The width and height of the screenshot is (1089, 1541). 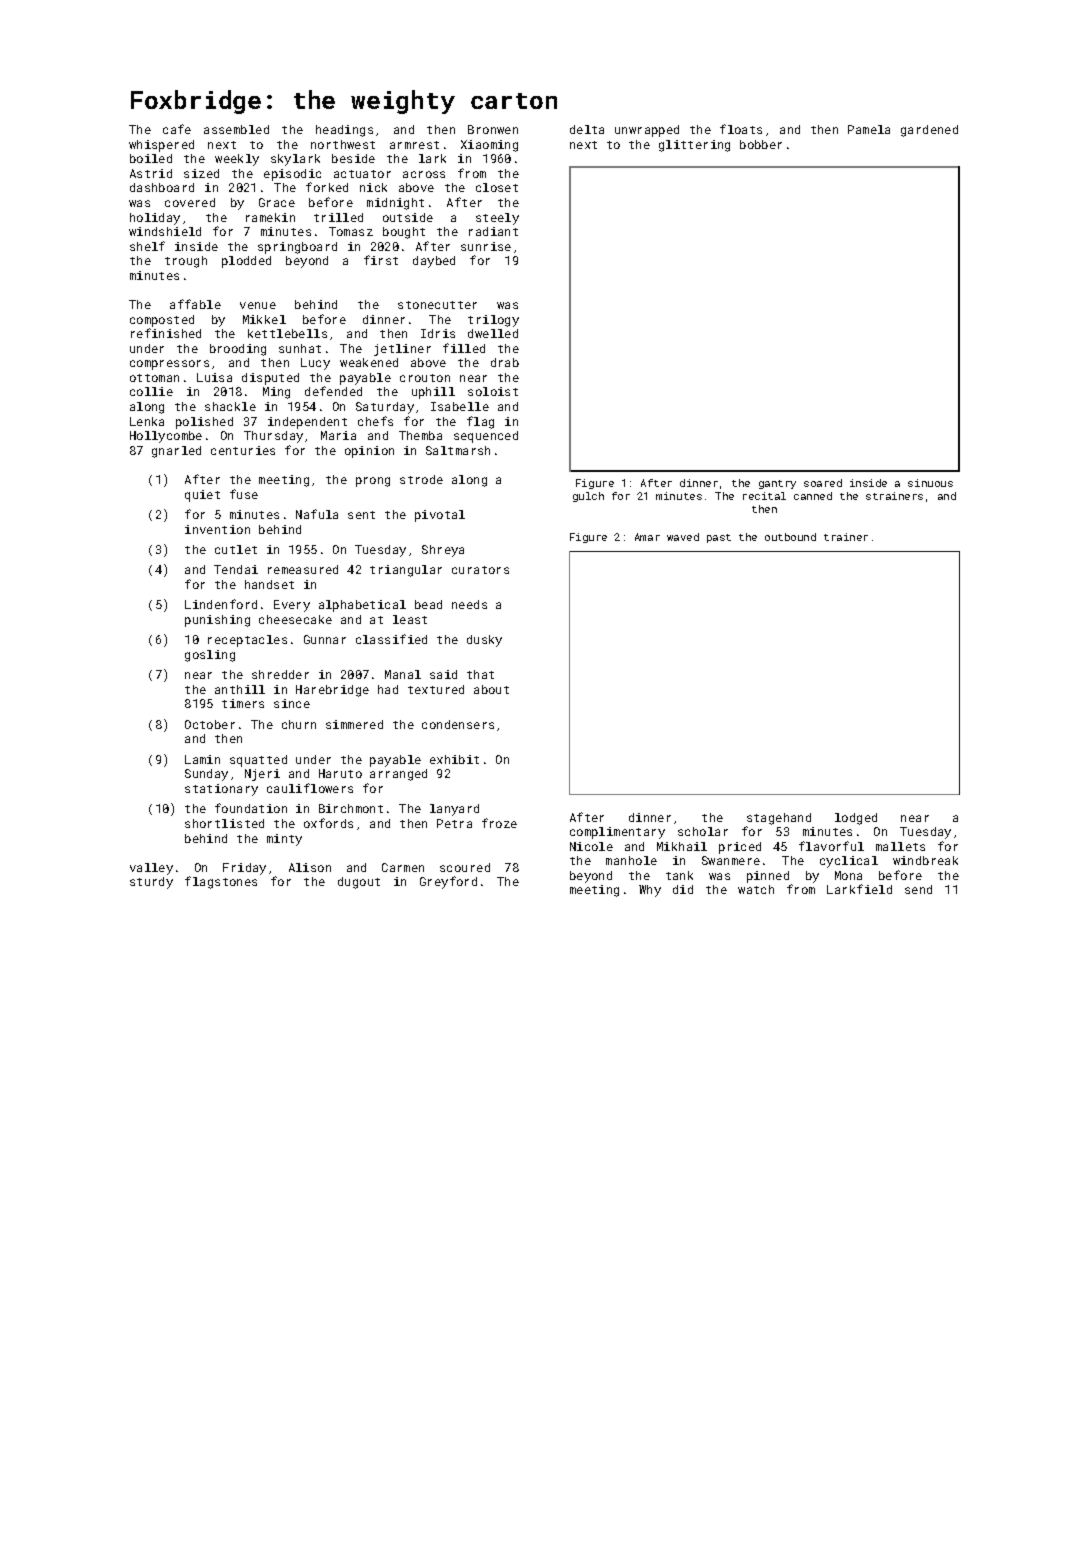 What do you see at coordinates (480, 674) in the screenshot?
I see `that` at bounding box center [480, 674].
